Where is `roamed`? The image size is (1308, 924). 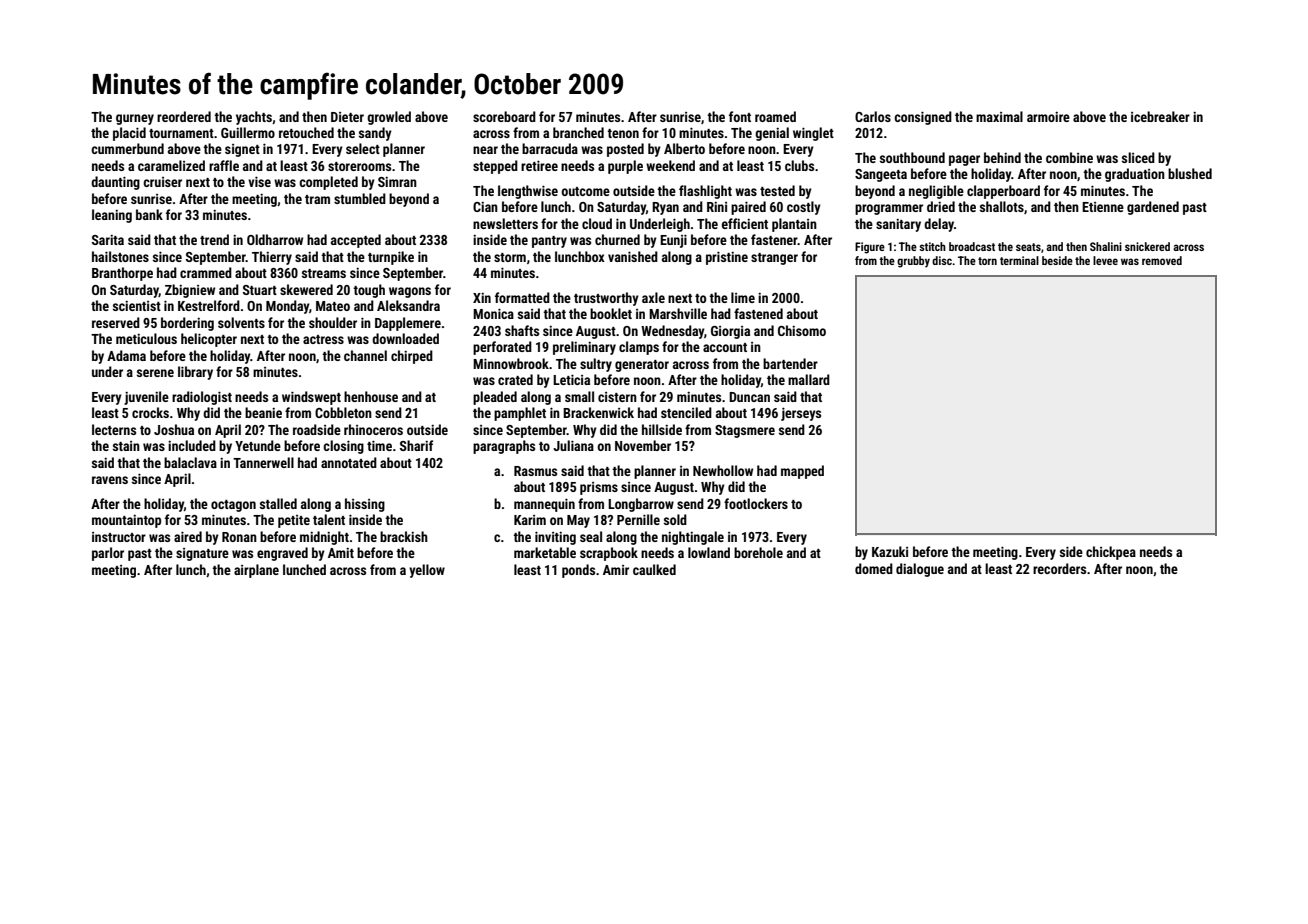
roamed is located at coordinates (775, 116).
